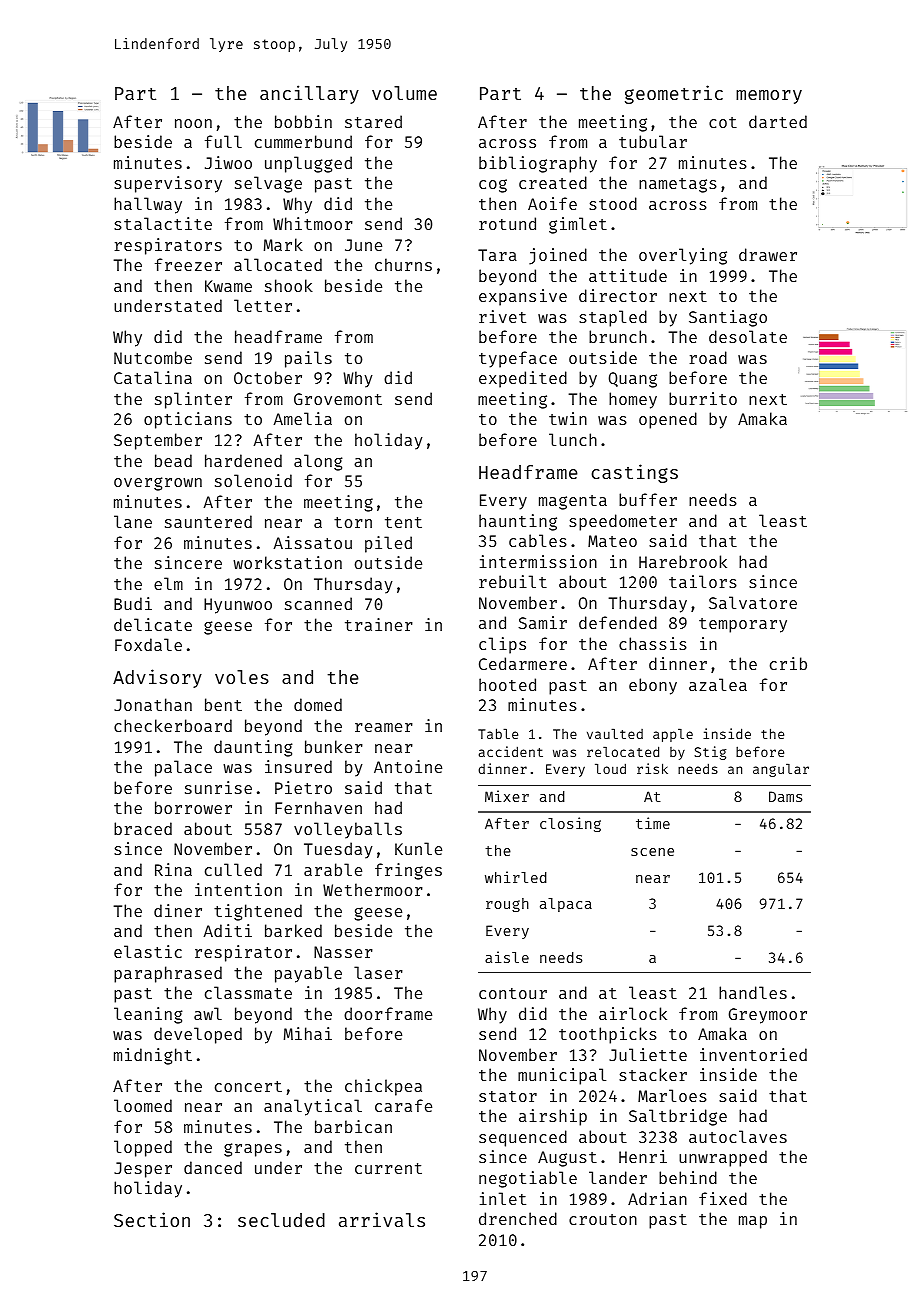  I want to click on Greymoor, so click(768, 1016).
